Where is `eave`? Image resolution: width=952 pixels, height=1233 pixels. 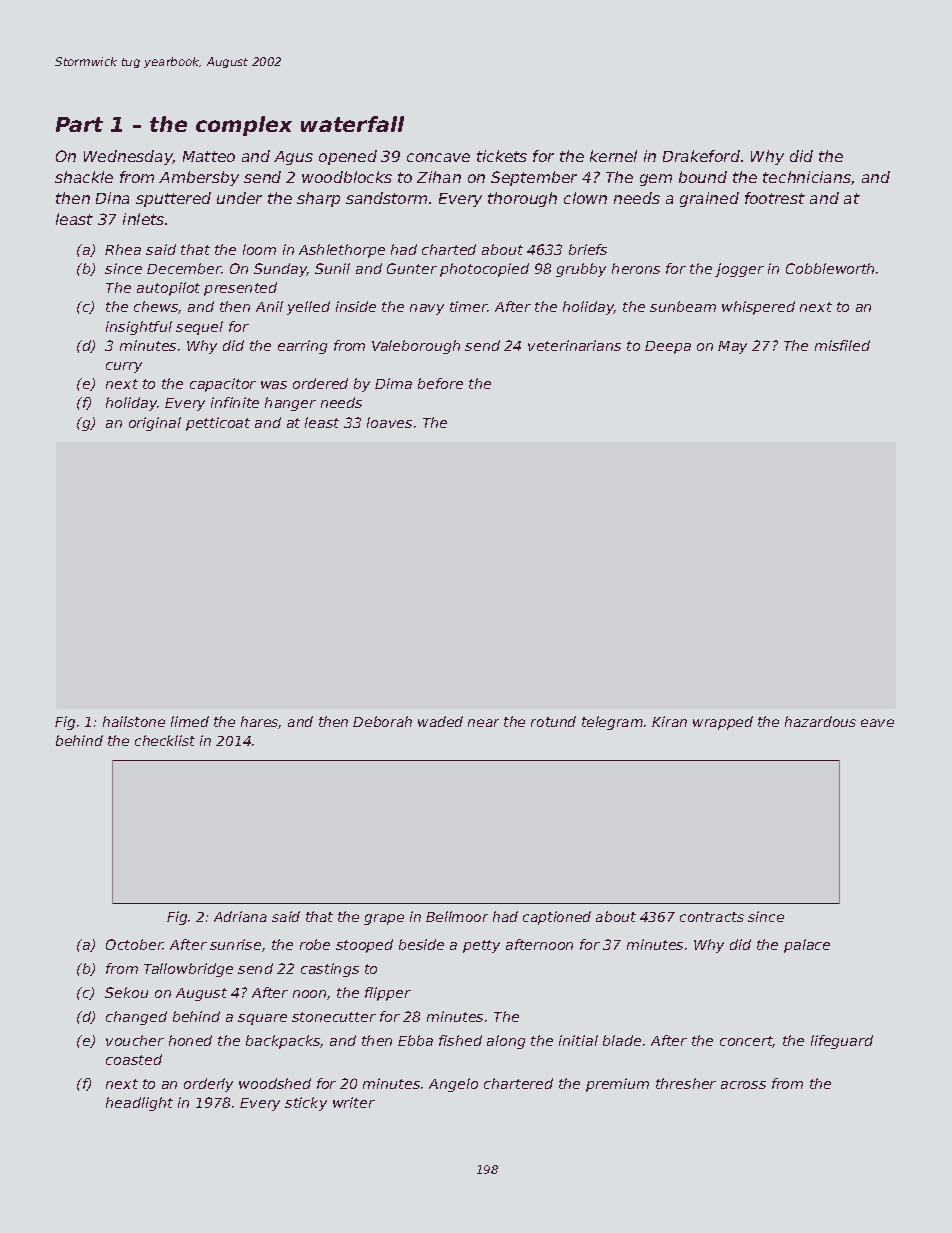
eave is located at coordinates (877, 723).
